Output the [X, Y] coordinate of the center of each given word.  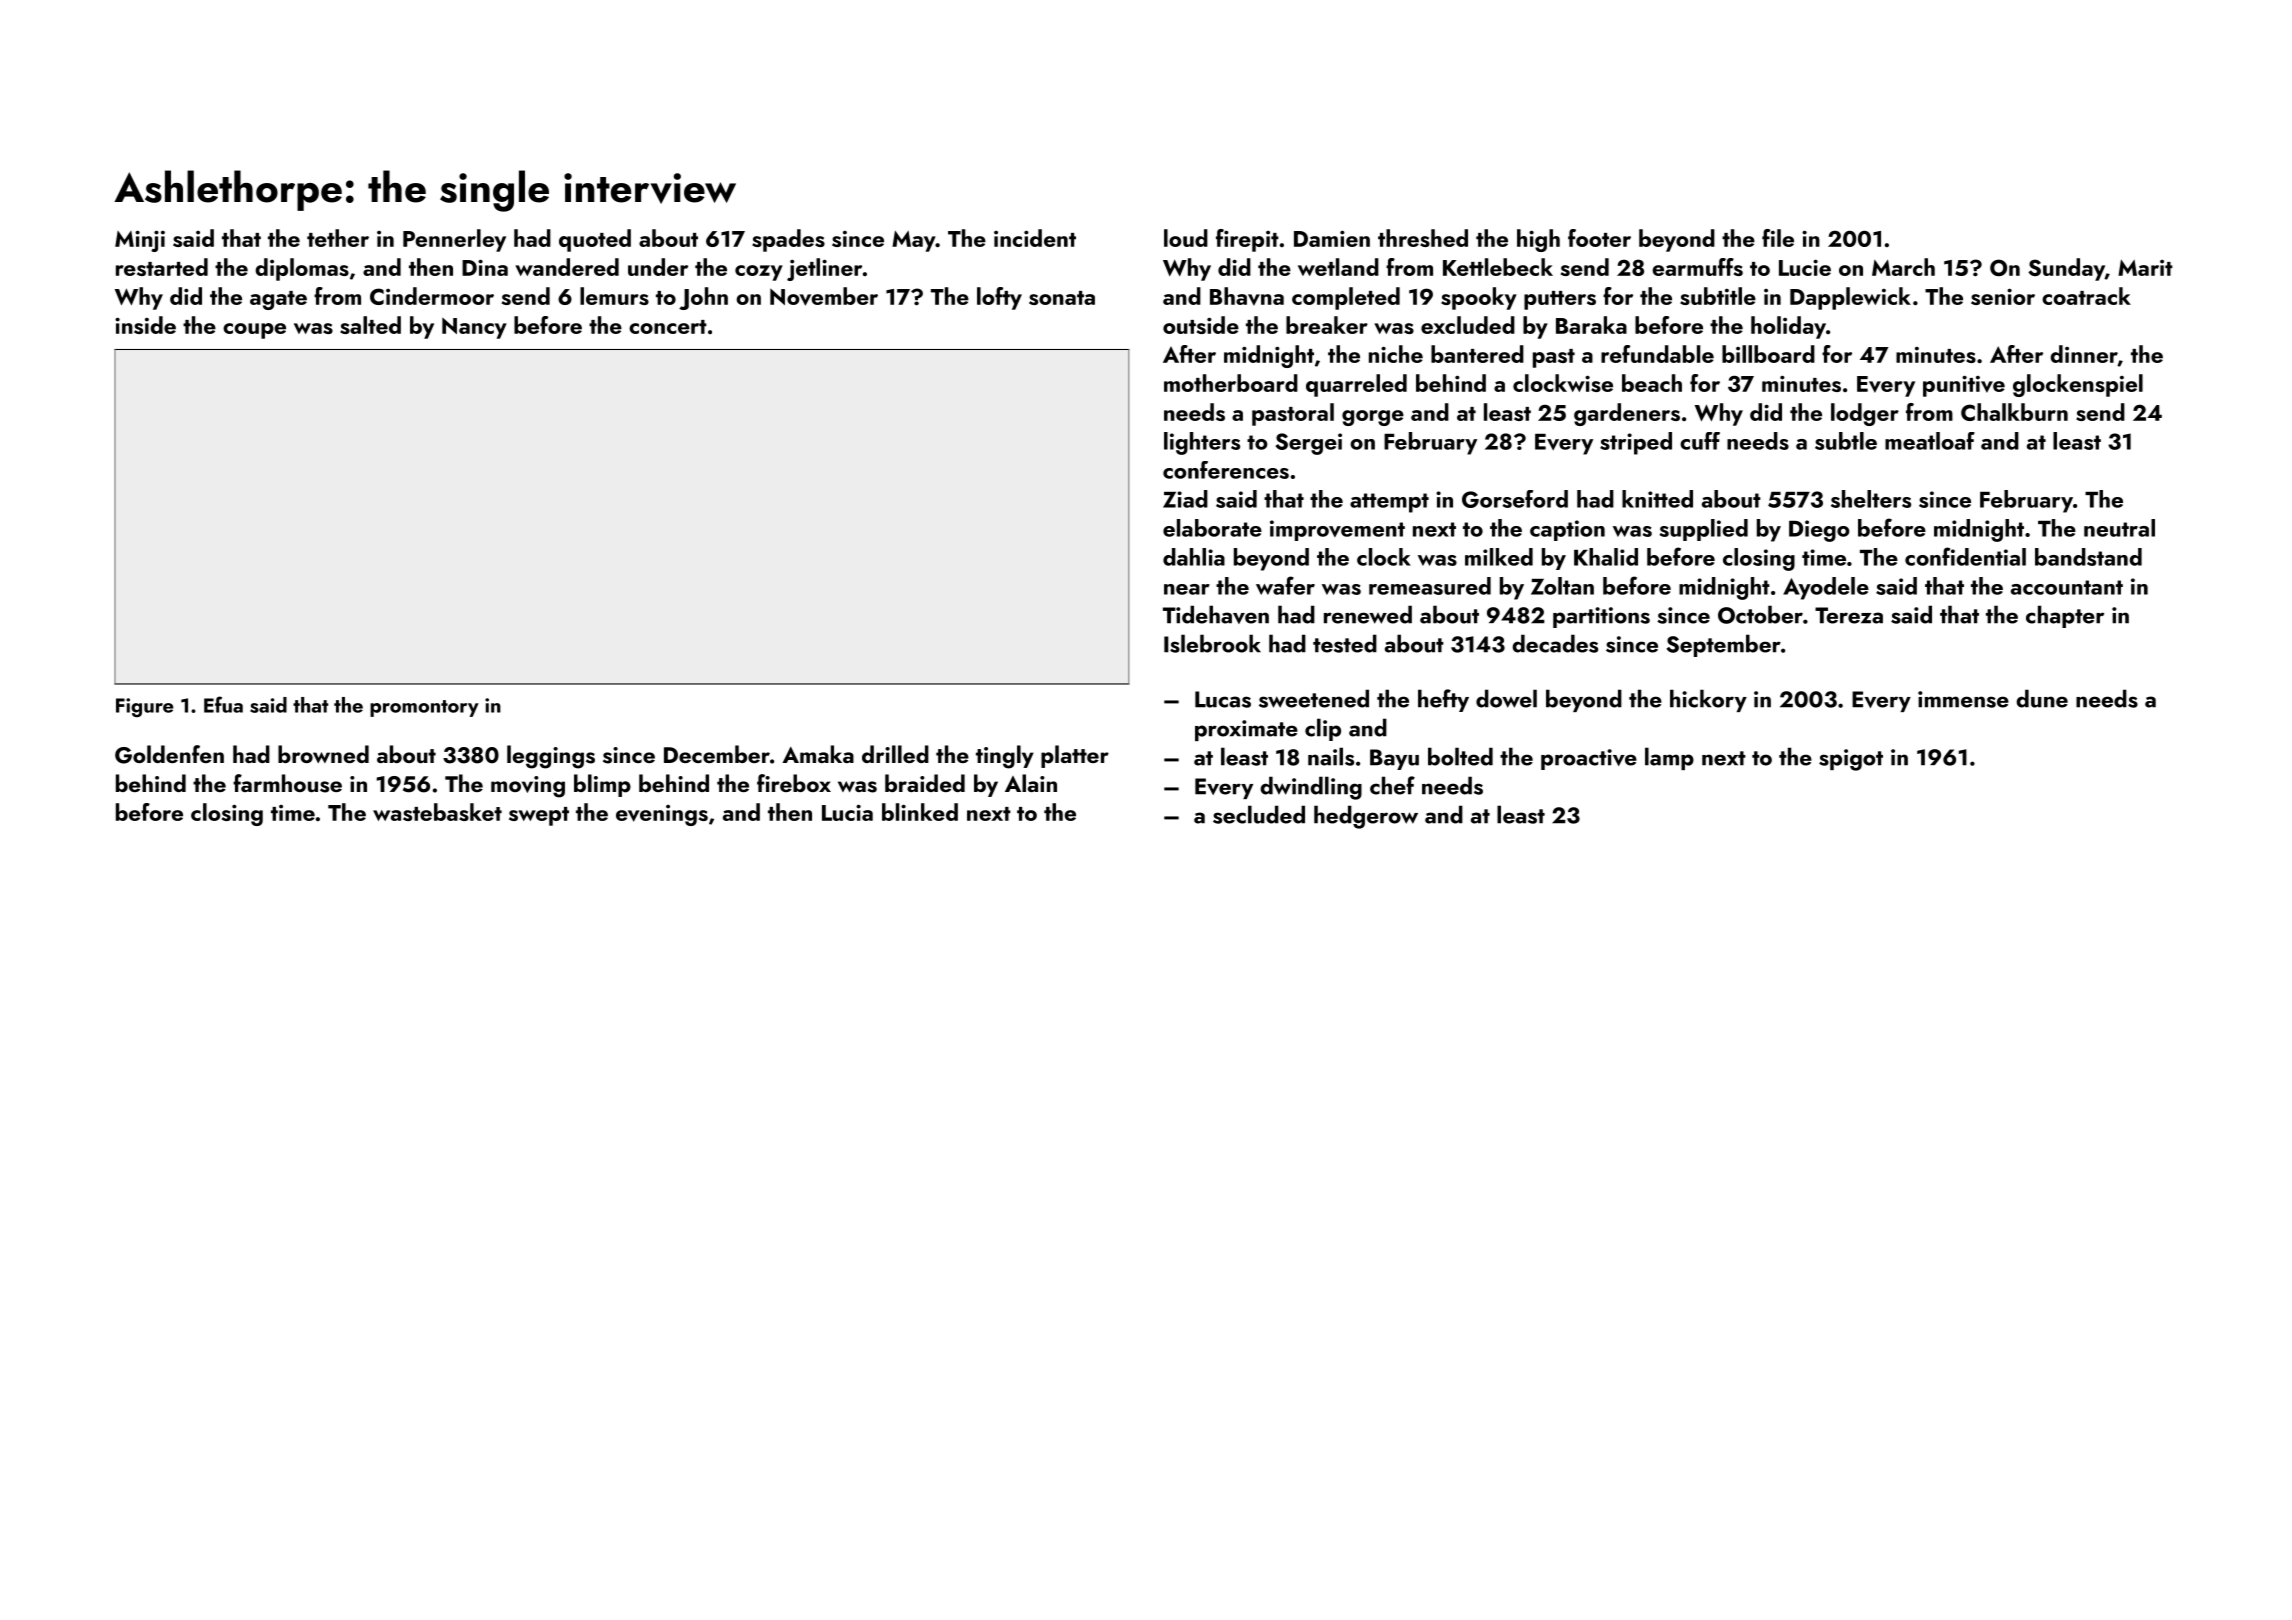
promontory [424, 708]
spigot [1851, 760]
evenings [662, 815]
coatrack [2086, 296]
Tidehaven [1216, 614]
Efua [223, 704]
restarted [162, 267]
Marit [2145, 268]
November [824, 296]
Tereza [1849, 615]
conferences [1226, 470]
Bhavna [1247, 296]
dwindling [1311, 788]
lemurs [614, 296]
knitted [1657, 499]
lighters [1202, 443]
